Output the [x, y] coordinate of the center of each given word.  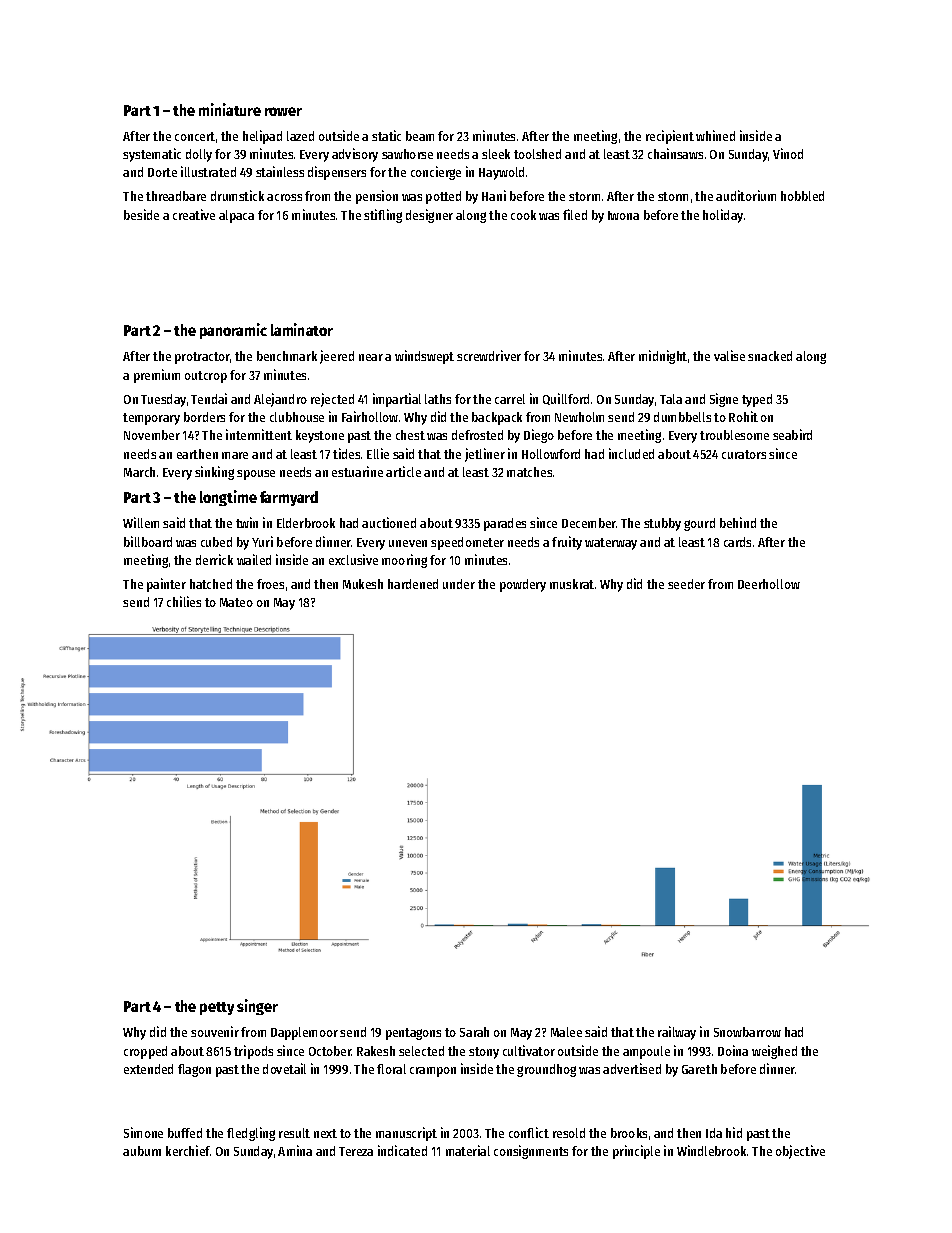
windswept [424, 357]
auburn [142, 1151]
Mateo [236, 602]
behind [738, 522]
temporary [151, 419]
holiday [723, 216]
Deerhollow [769, 584]
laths [438, 399]
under [459, 584]
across [284, 197]
